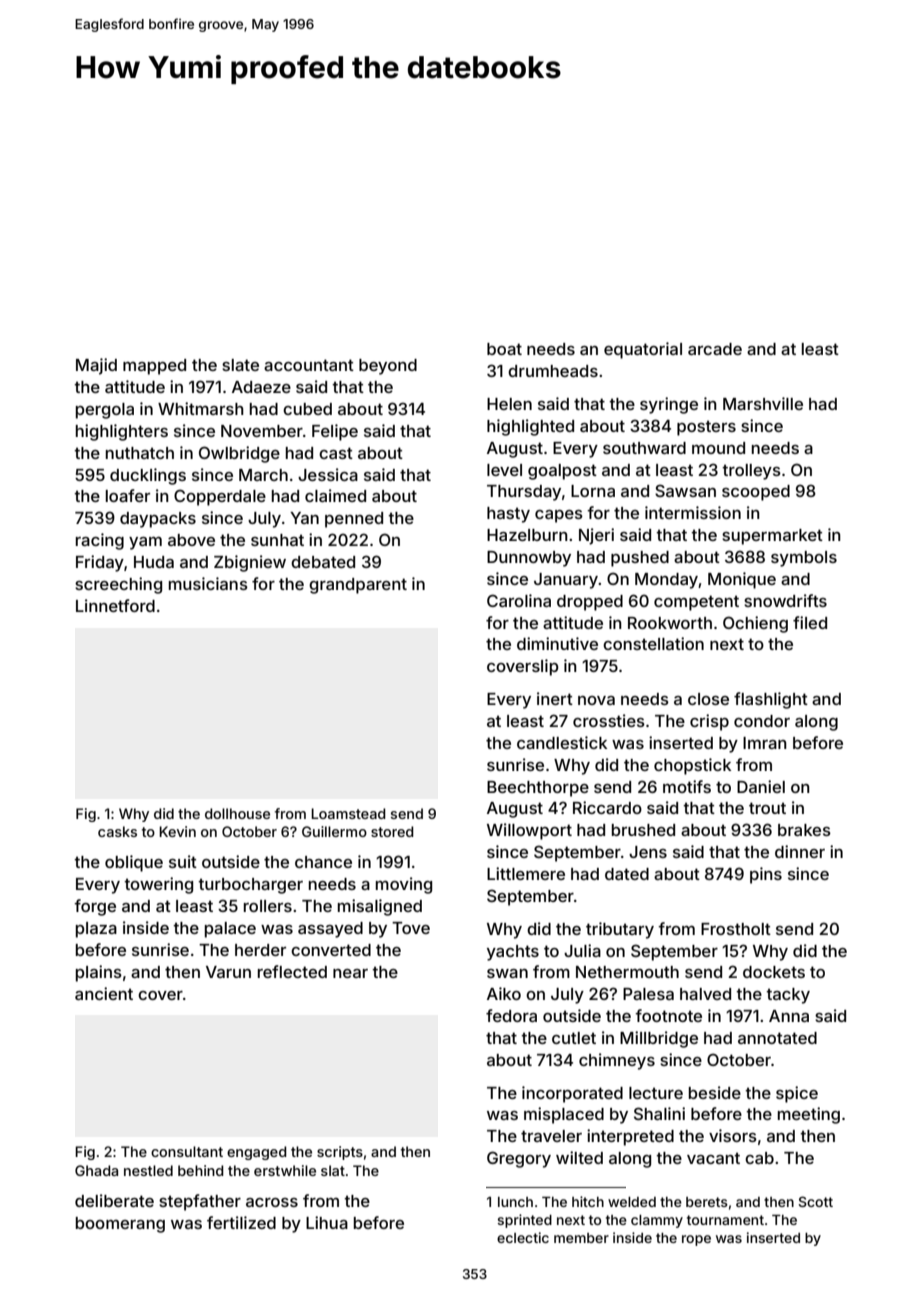 This screenshot has width=924, height=1314. What do you see at coordinates (810, 622) in the screenshot?
I see `filed` at bounding box center [810, 622].
